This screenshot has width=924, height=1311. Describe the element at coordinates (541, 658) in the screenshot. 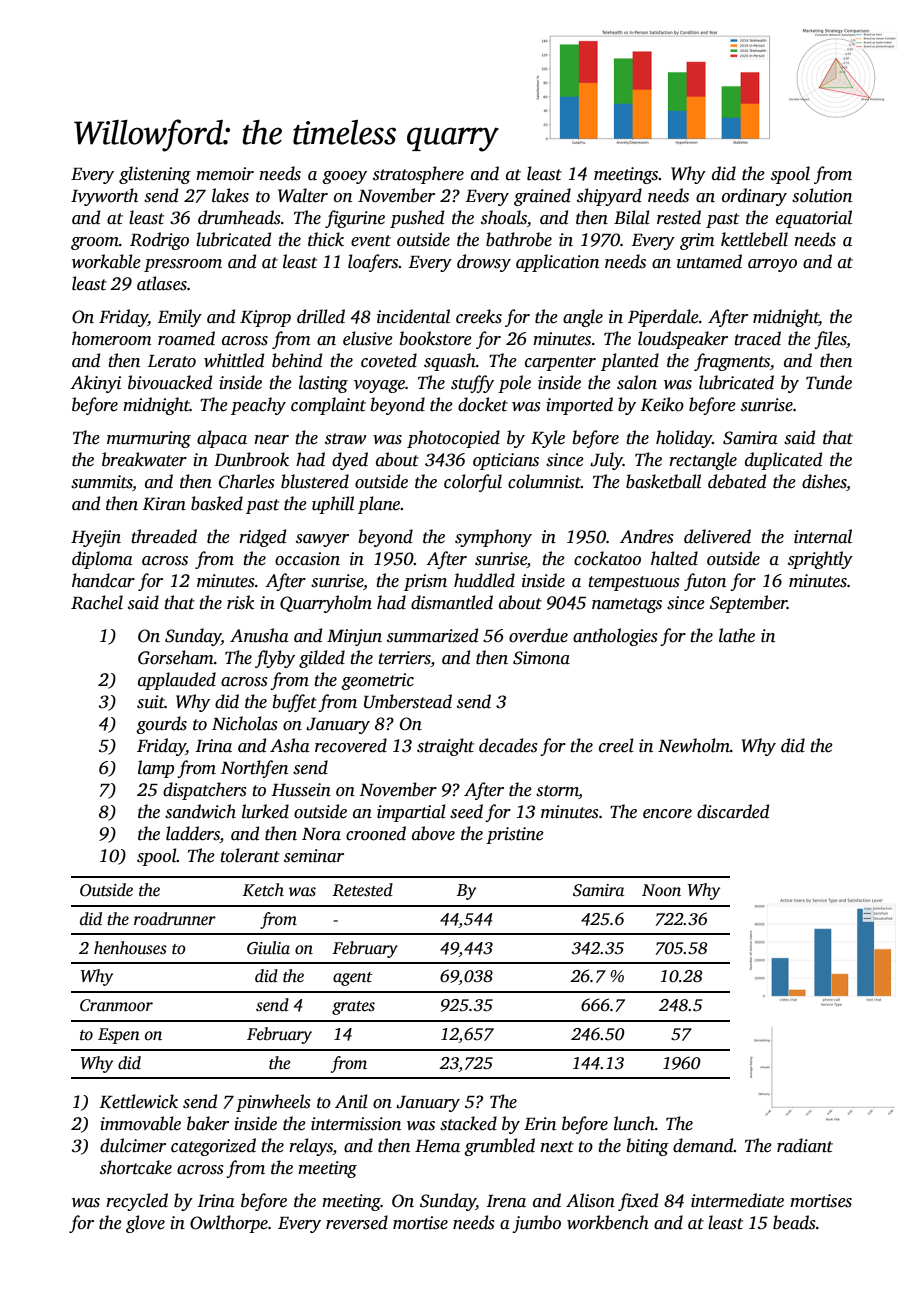

I see `Simona` at that location.
